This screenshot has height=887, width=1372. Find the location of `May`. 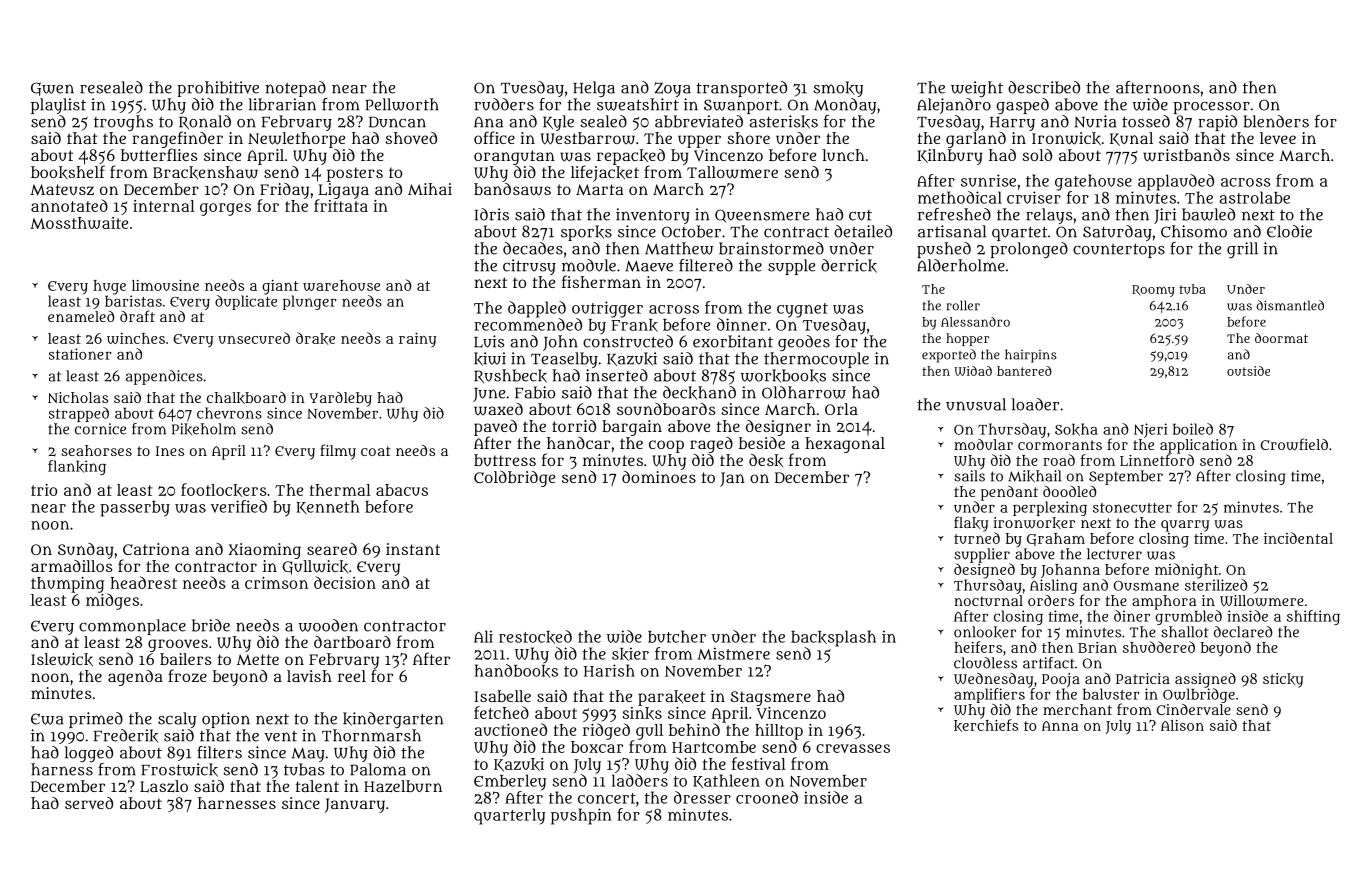

May is located at coordinates (308, 755).
